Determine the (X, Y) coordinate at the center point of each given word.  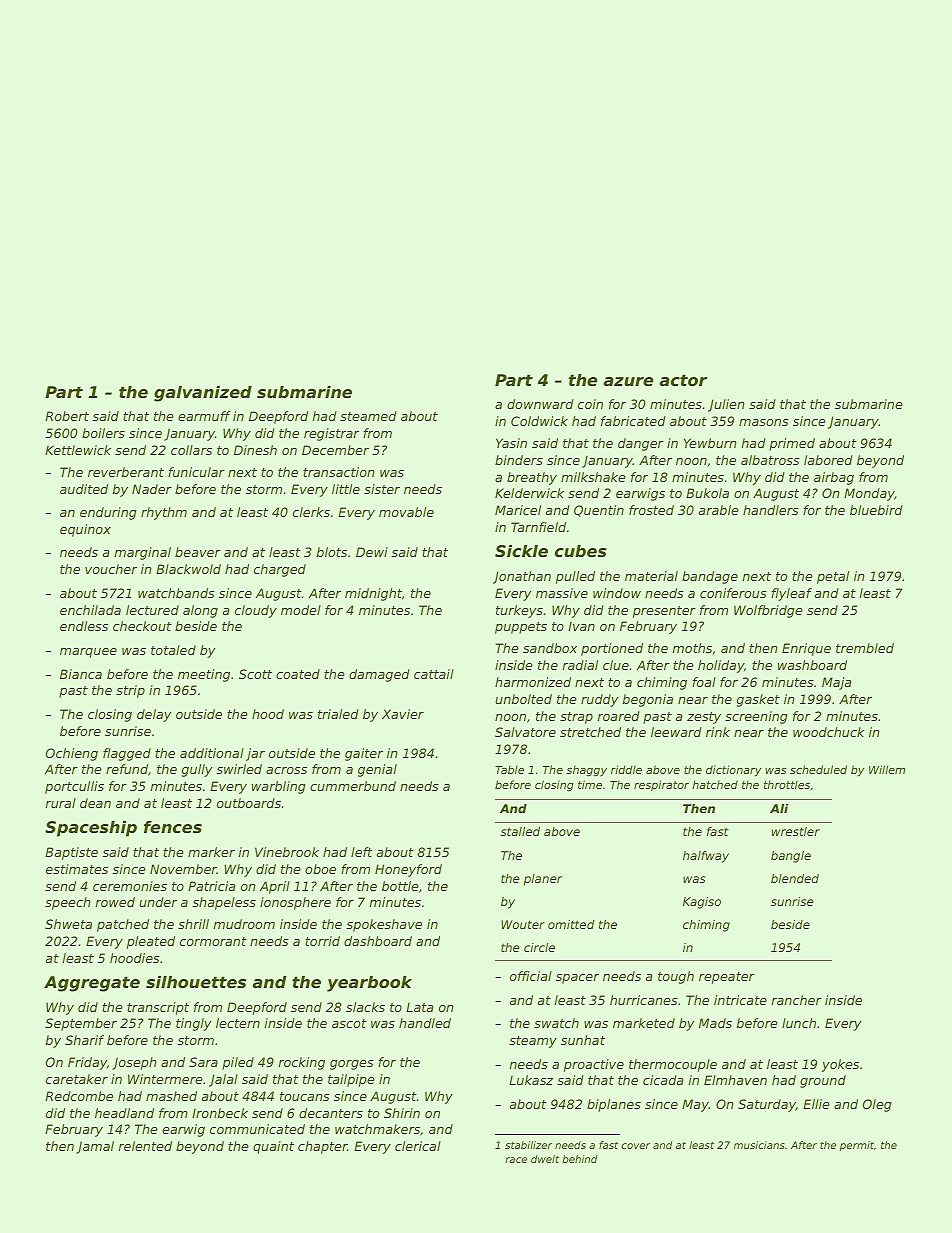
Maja (836, 683)
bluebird (876, 510)
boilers (103, 433)
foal (704, 682)
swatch (556, 1023)
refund (127, 769)
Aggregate (92, 984)
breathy (532, 478)
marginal (143, 553)
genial (377, 770)
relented (145, 1146)
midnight (373, 594)
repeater (727, 978)
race (516, 1160)
